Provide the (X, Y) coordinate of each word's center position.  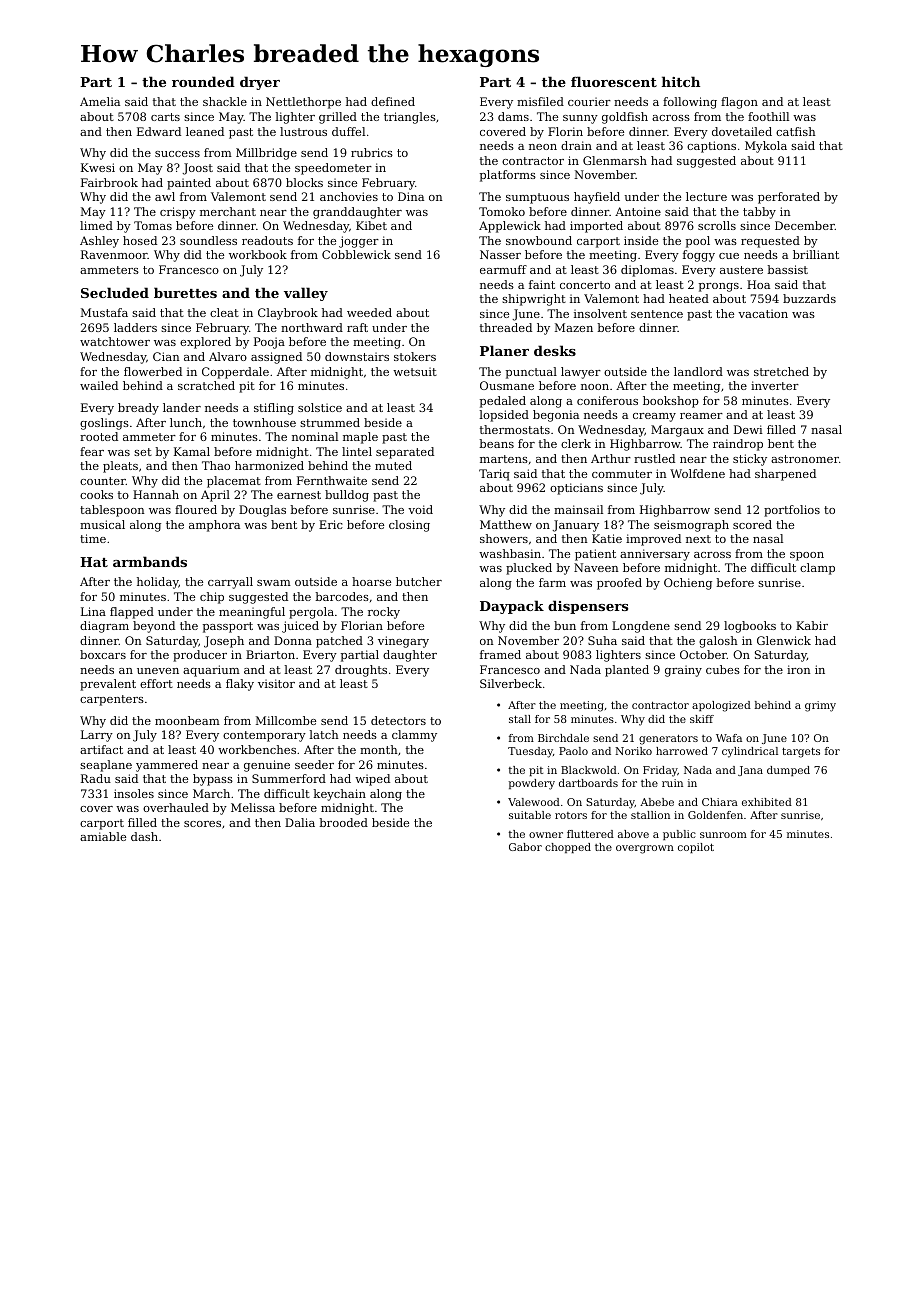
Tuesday (530, 752)
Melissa (253, 807)
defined (393, 101)
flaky (240, 685)
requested (770, 242)
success (177, 154)
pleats (120, 467)
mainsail (578, 509)
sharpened (785, 475)
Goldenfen (715, 815)
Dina (411, 196)
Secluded (115, 292)
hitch (681, 81)
